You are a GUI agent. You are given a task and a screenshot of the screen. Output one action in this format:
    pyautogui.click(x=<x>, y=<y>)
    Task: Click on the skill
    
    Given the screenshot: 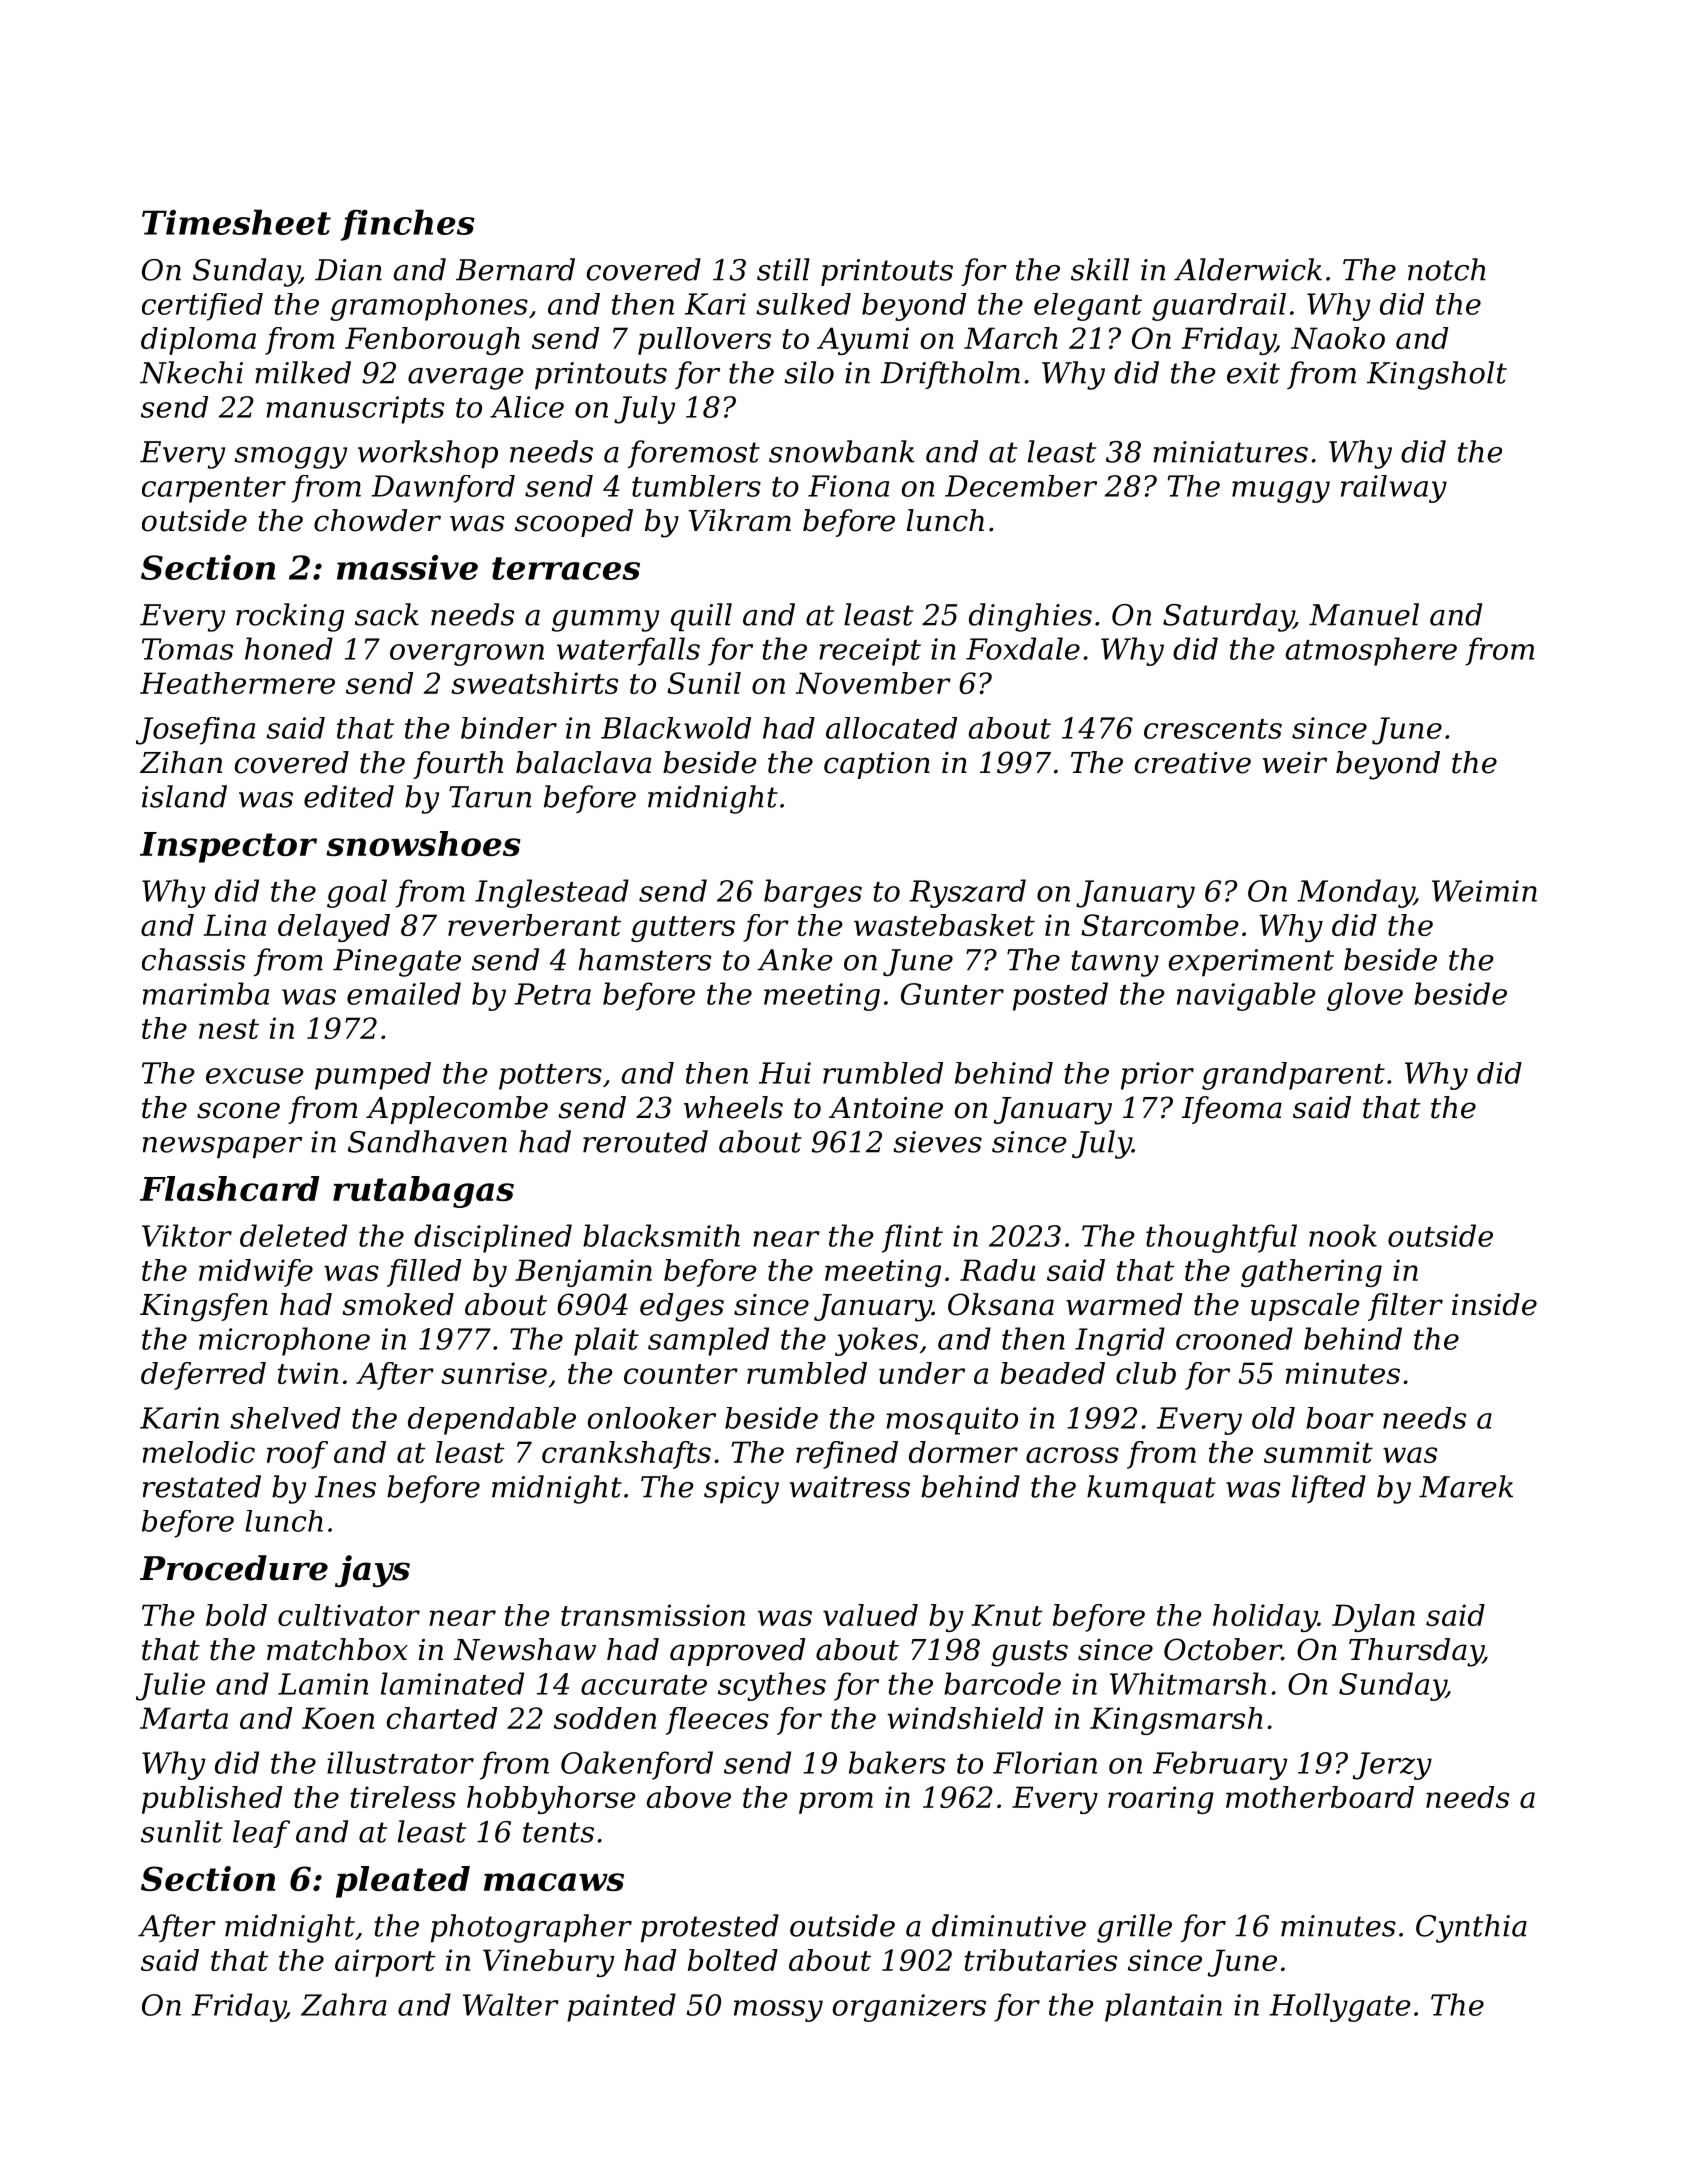 What is the action you would take?
    pyautogui.click(x=1100, y=269)
